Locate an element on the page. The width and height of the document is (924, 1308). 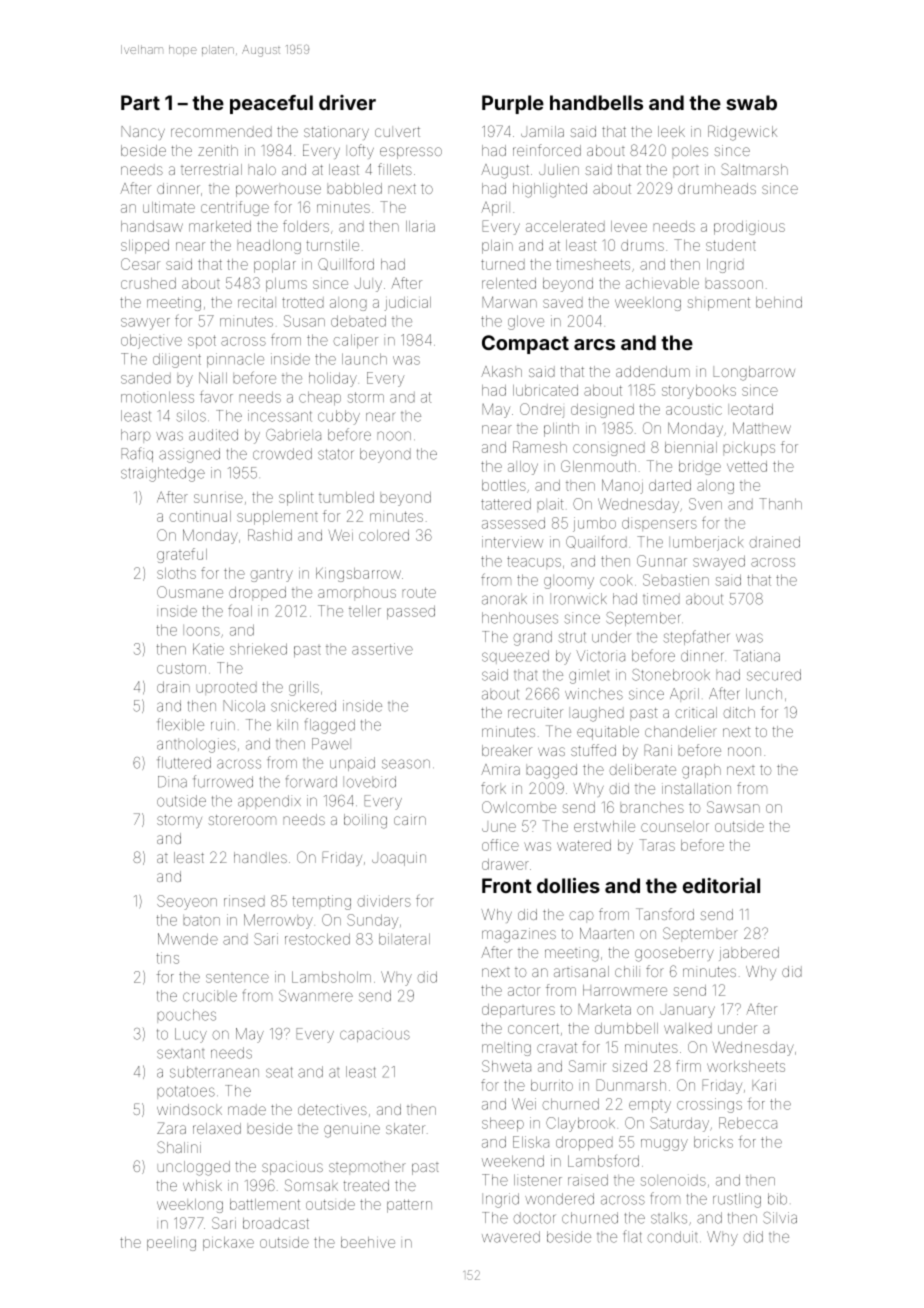
Front is located at coordinates (507, 885).
